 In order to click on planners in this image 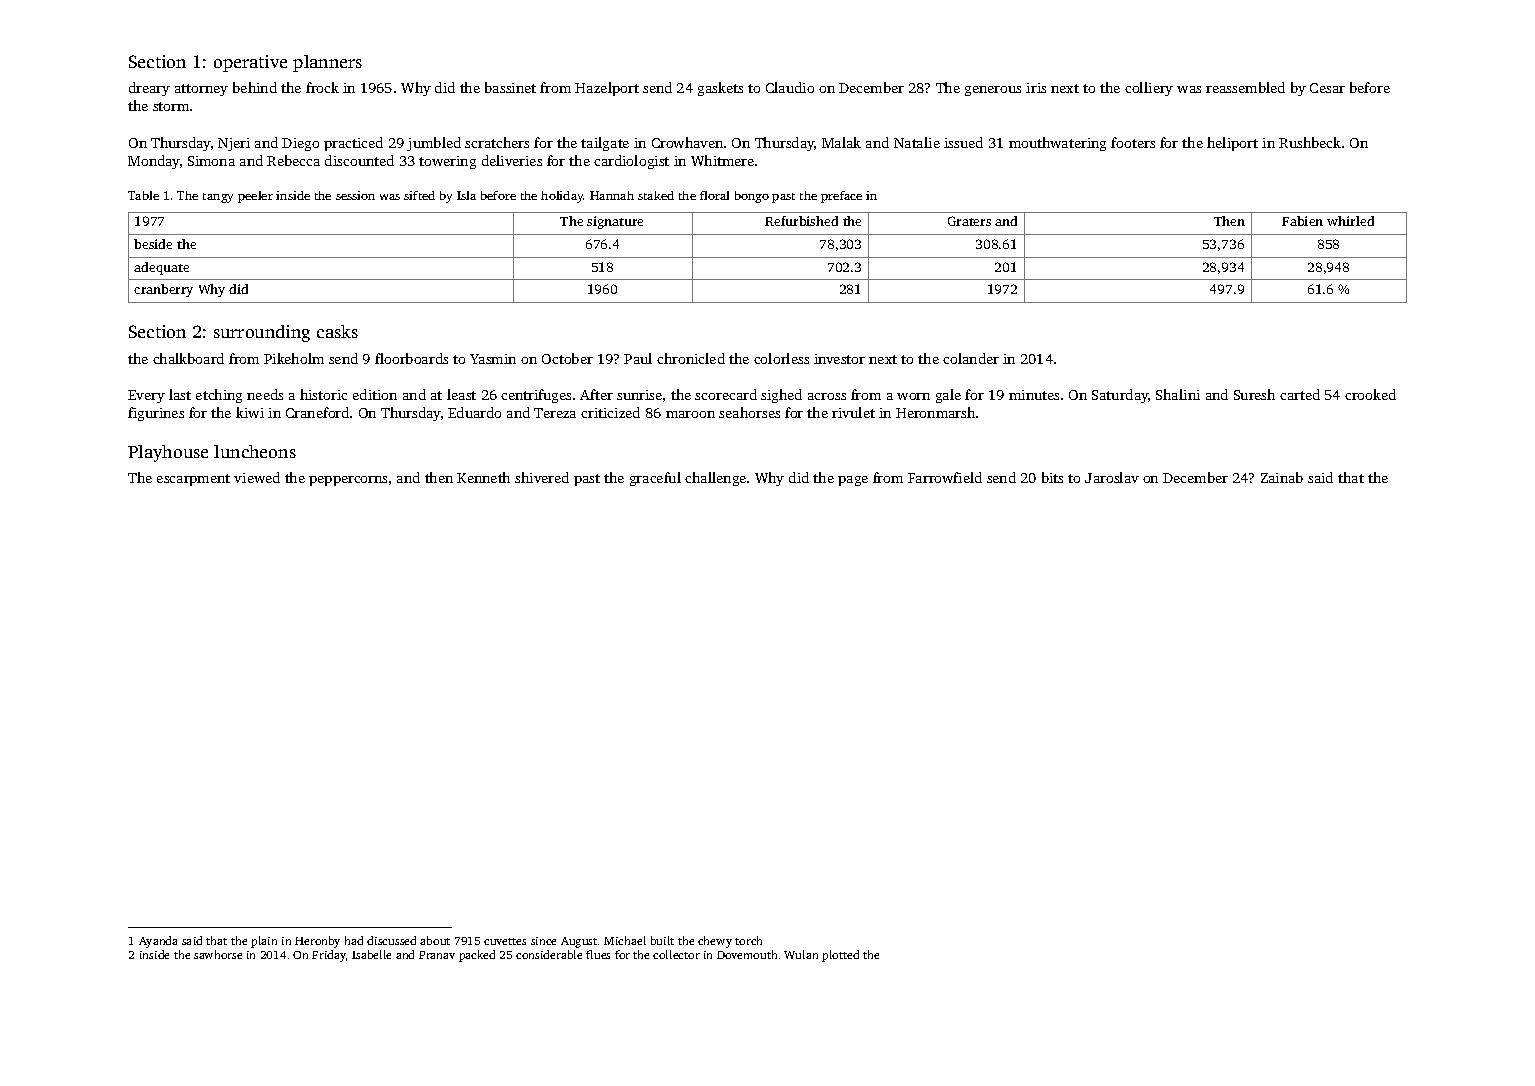, I will do `click(327, 63)`.
